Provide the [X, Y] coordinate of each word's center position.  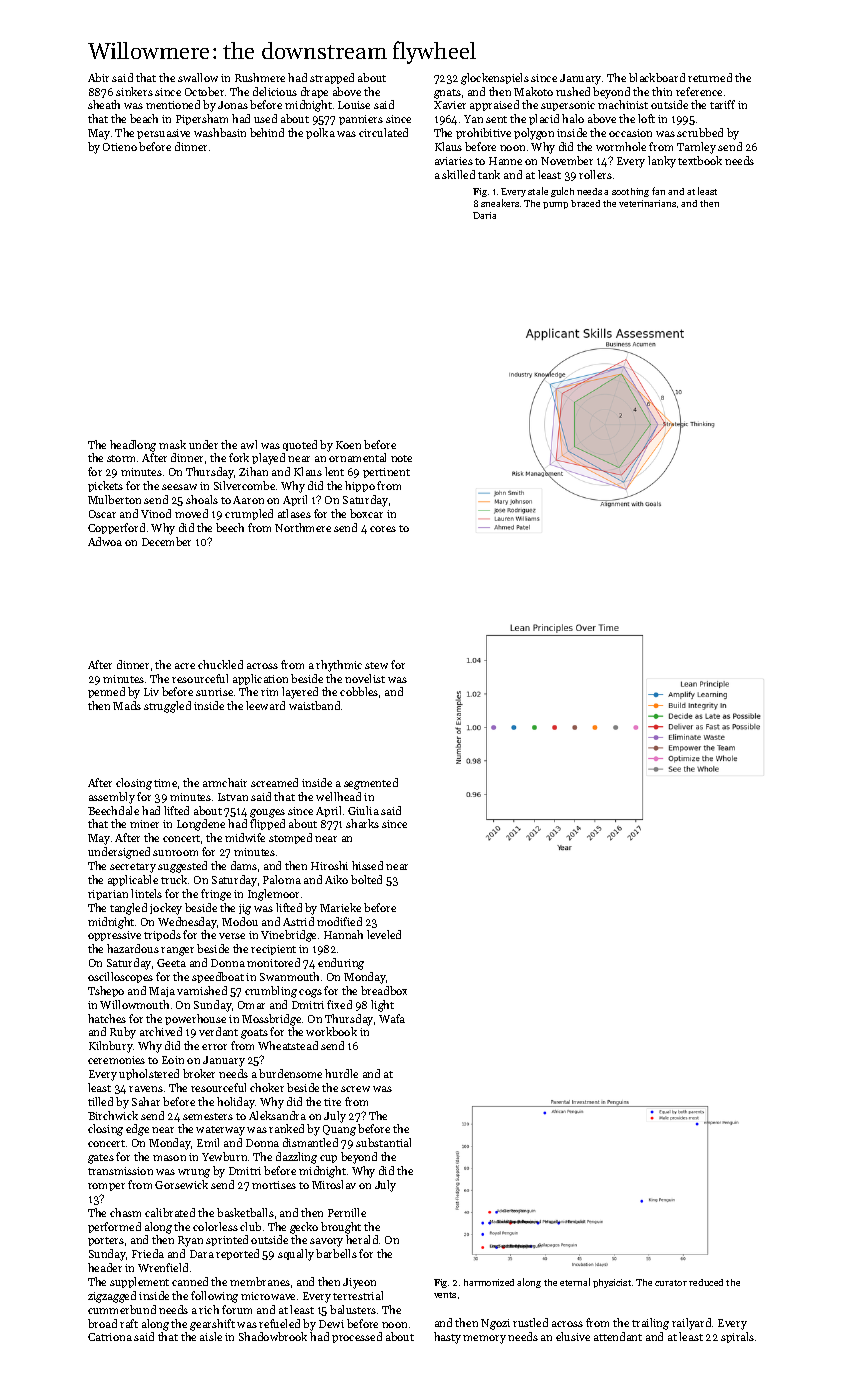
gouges [267, 813]
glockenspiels [495, 79]
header [105, 1267]
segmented [371, 784]
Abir [98, 77]
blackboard [657, 77]
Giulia [363, 810]
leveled [384, 934]
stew [376, 665]
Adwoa [105, 541]
